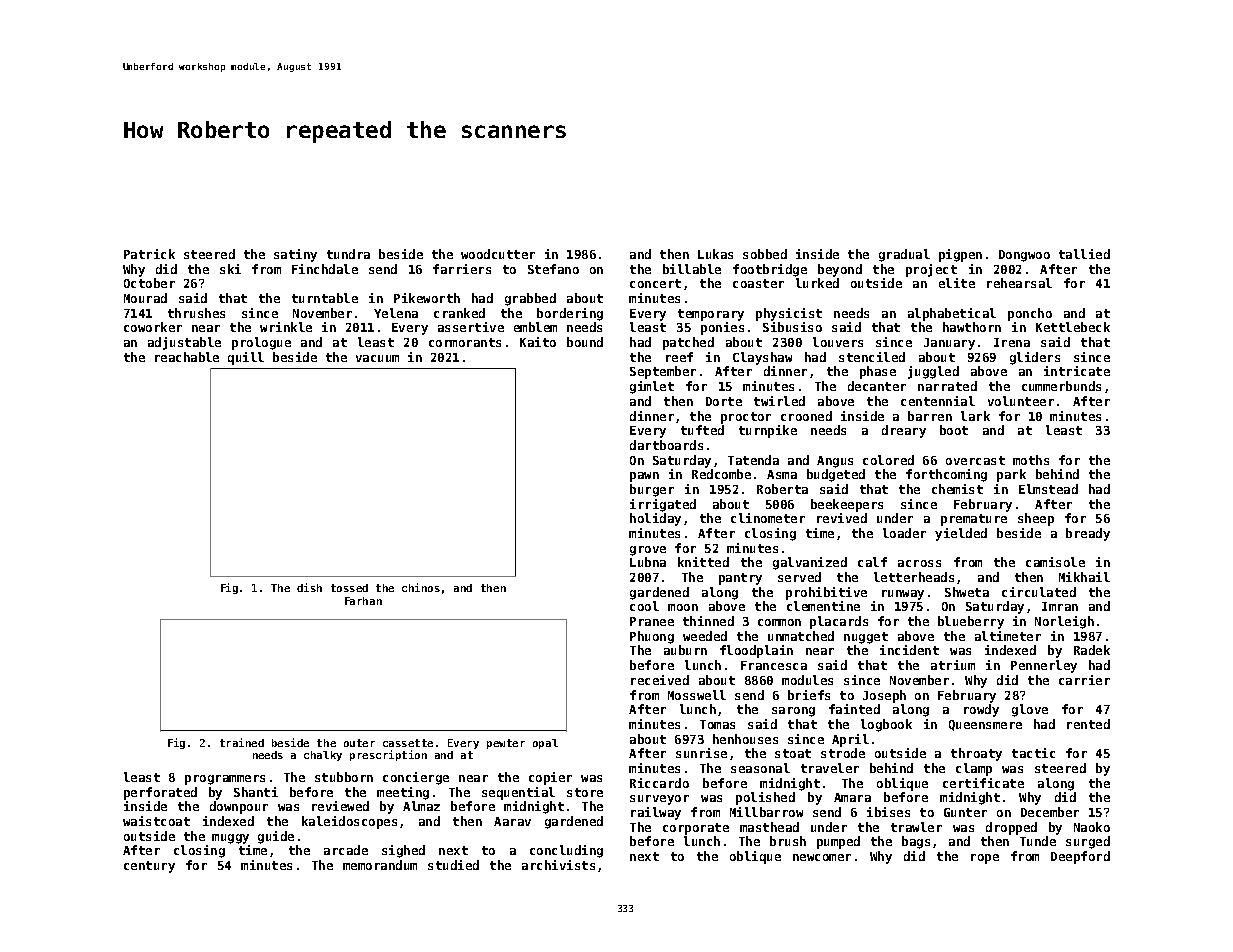 The image size is (1233, 952). I want to click on century, so click(149, 867).
